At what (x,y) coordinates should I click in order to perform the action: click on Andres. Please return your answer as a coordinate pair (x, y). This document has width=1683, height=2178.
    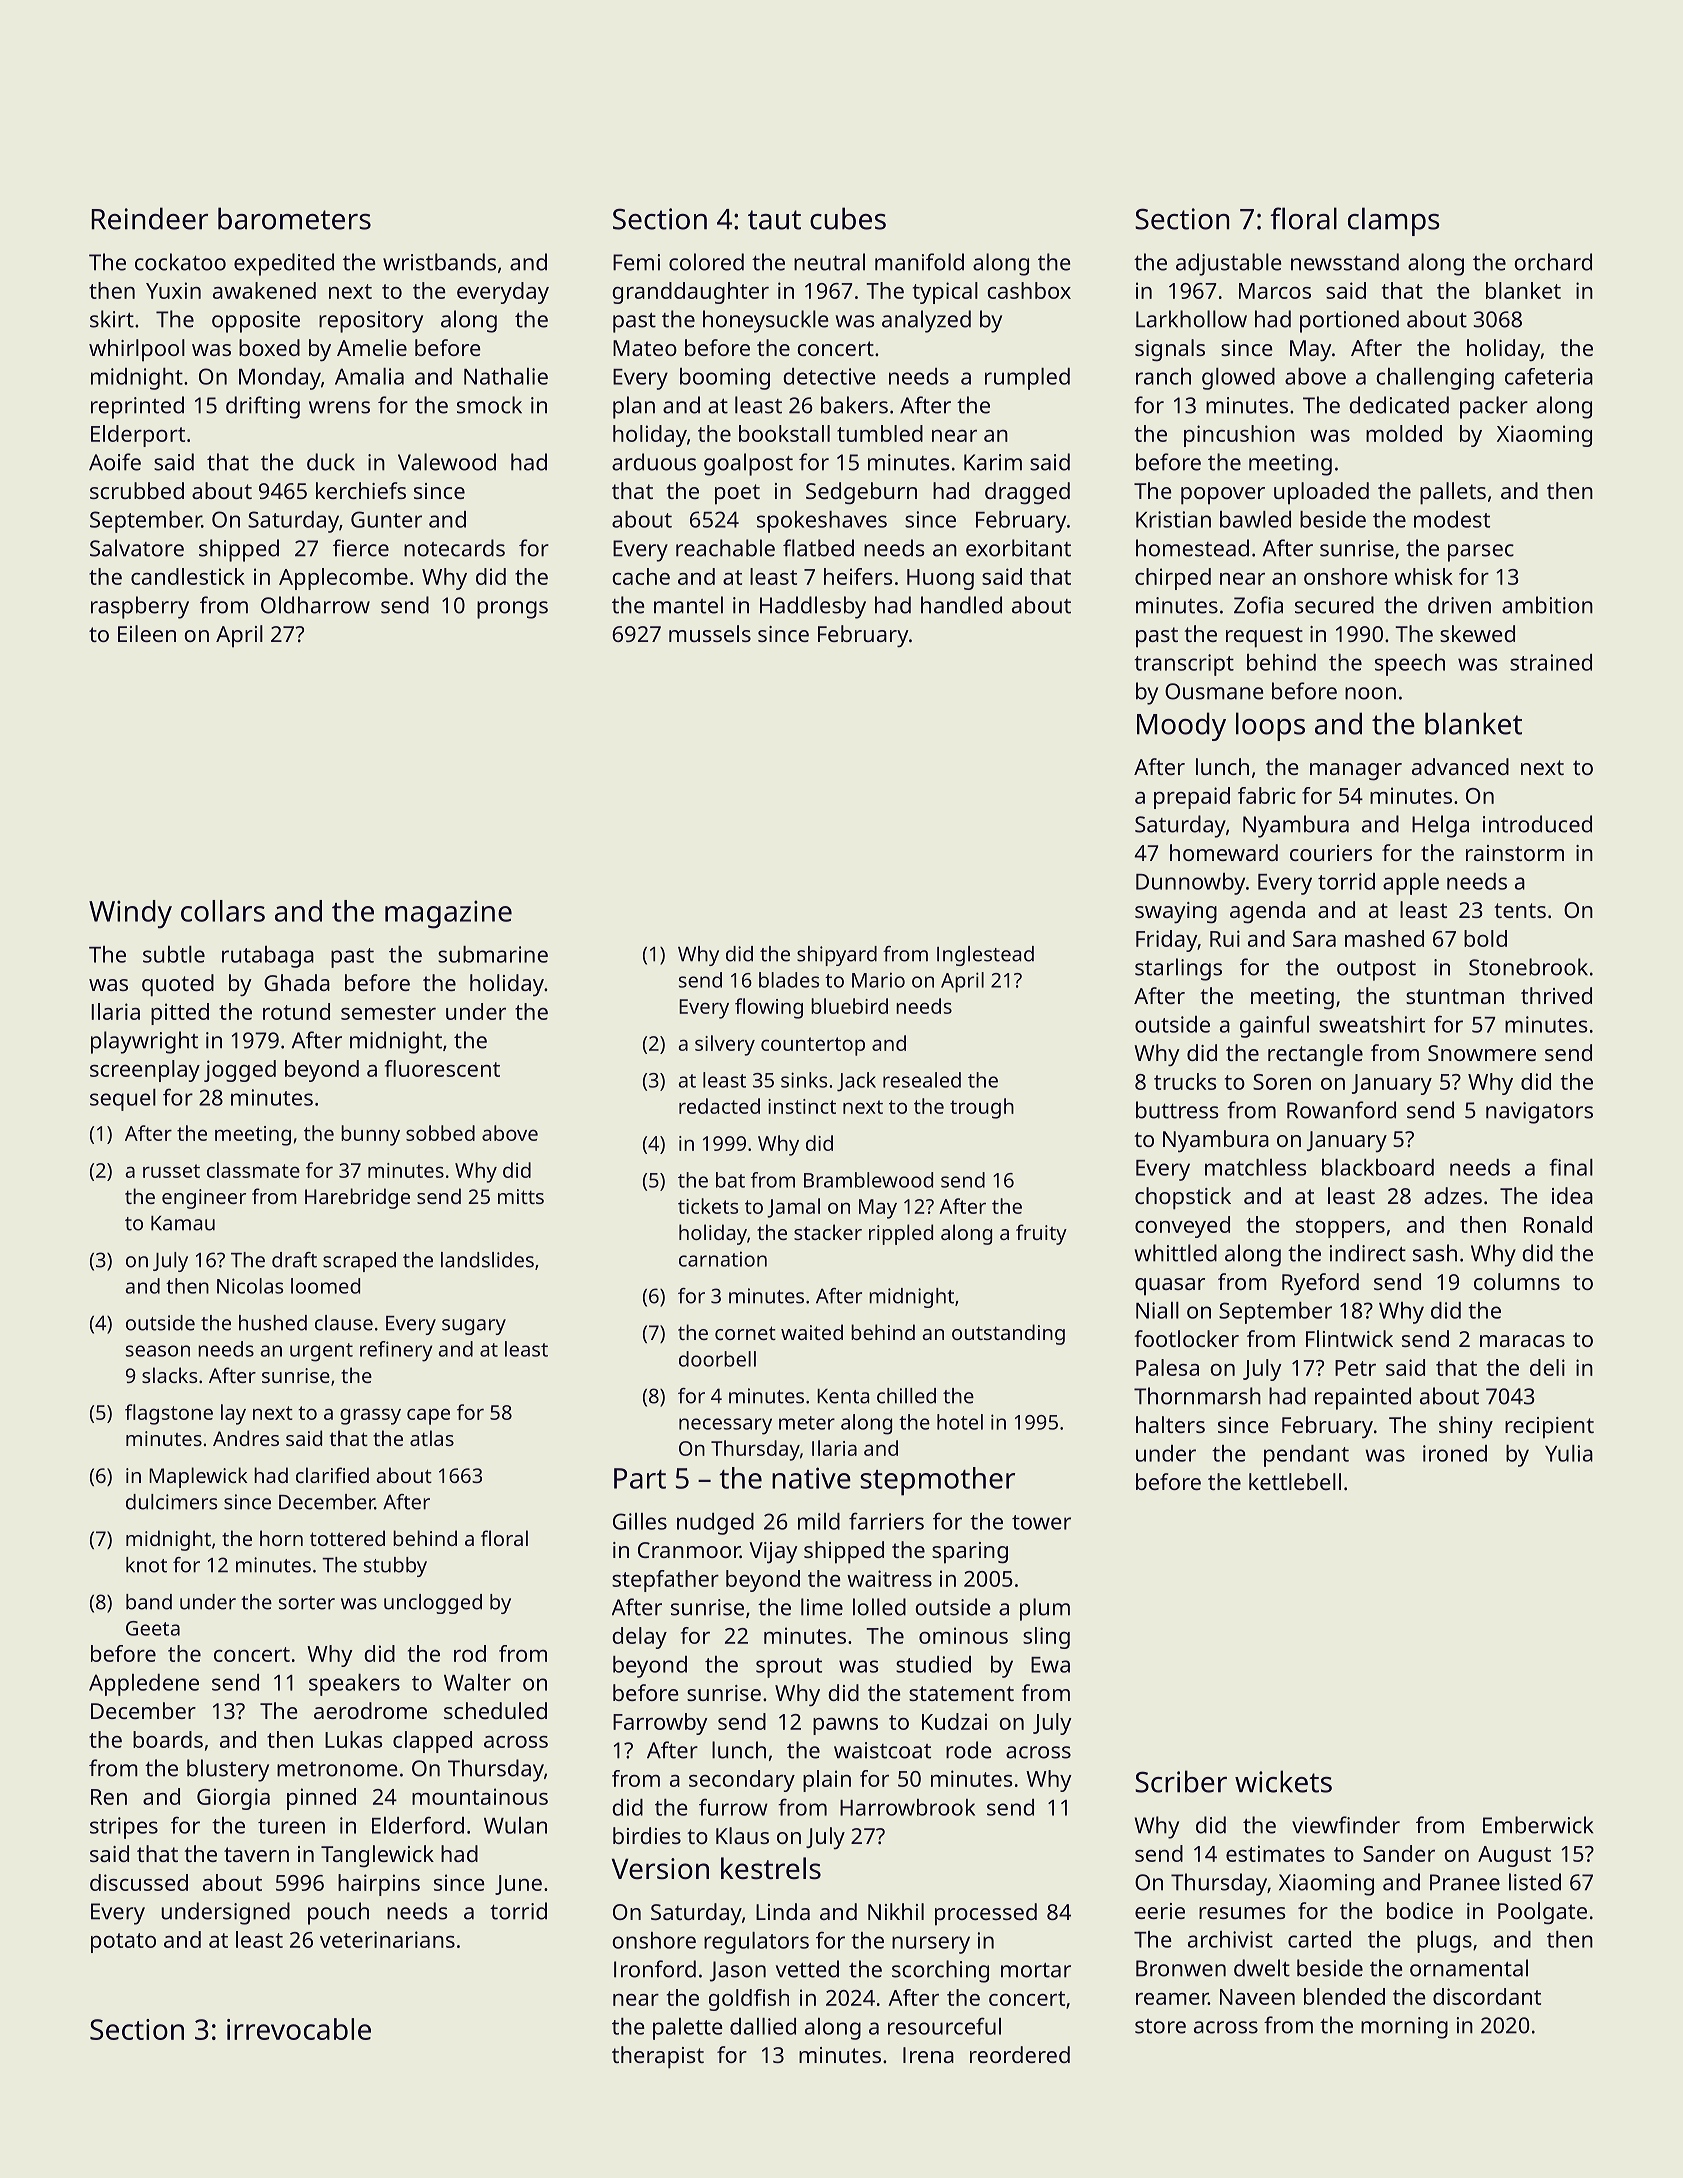
    Looking at the image, I should click on (246, 1438).
